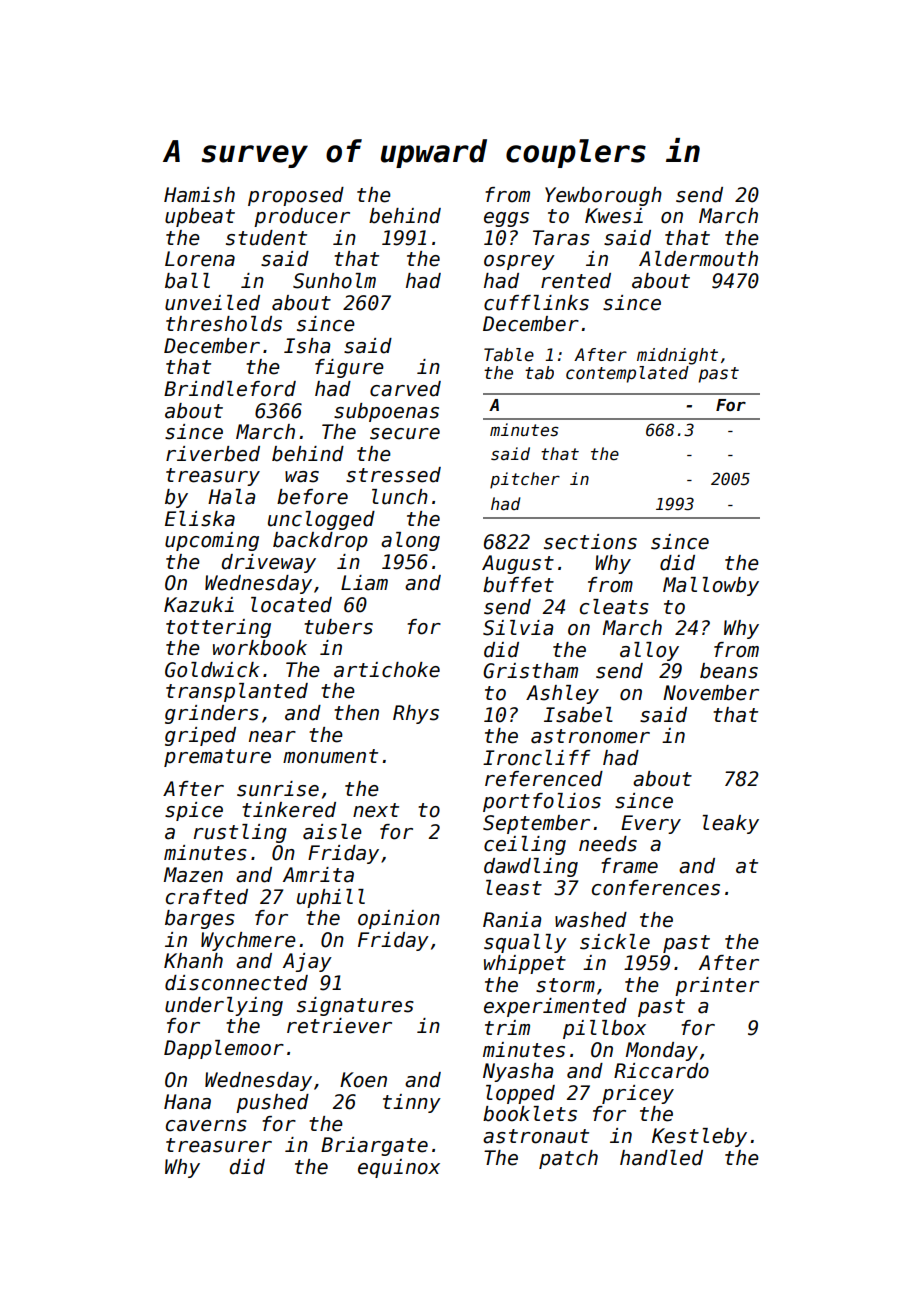  Describe the element at coordinates (731, 824) in the screenshot. I see `leaky` at that location.
